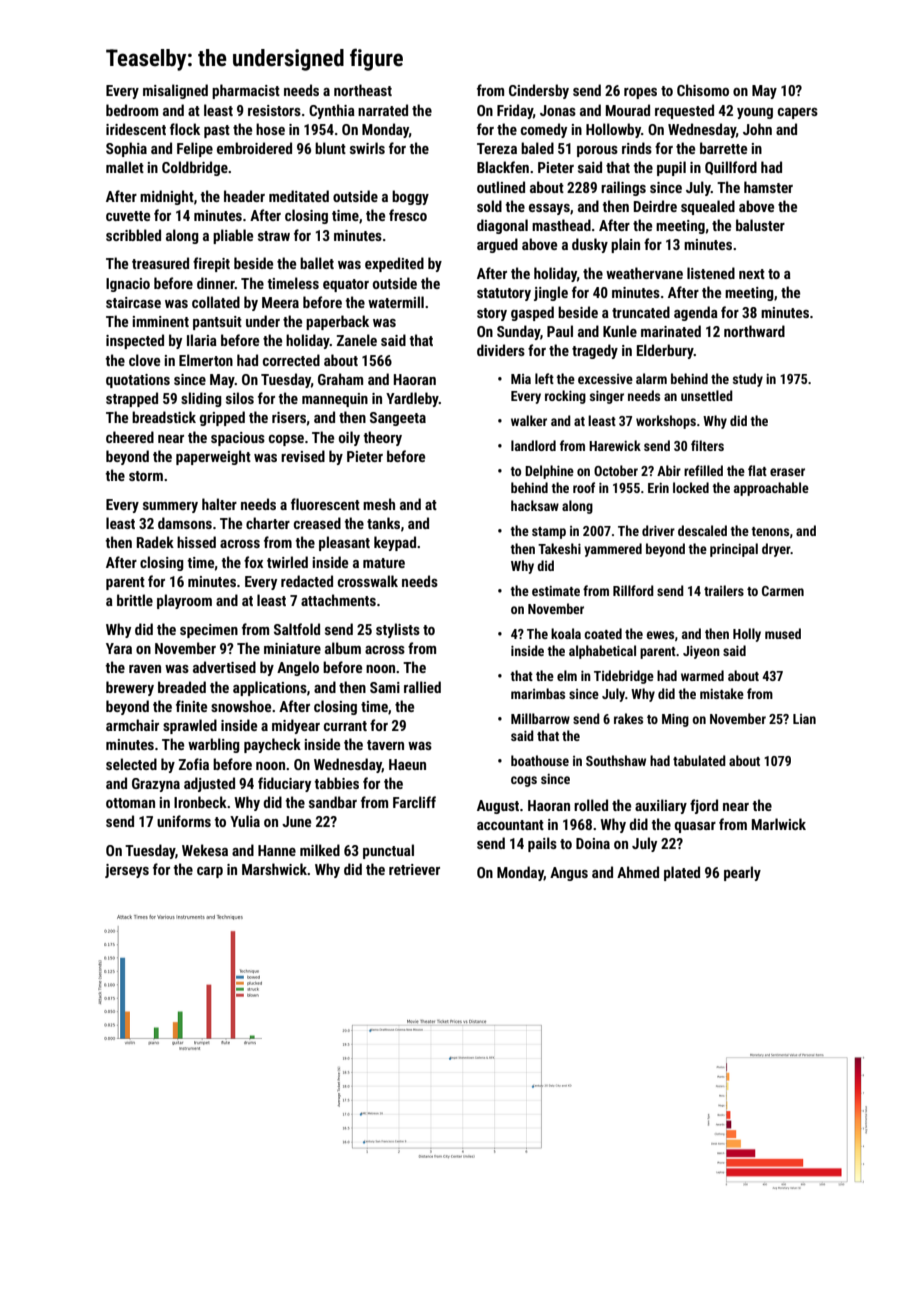  I want to click on stylists, so click(398, 630).
